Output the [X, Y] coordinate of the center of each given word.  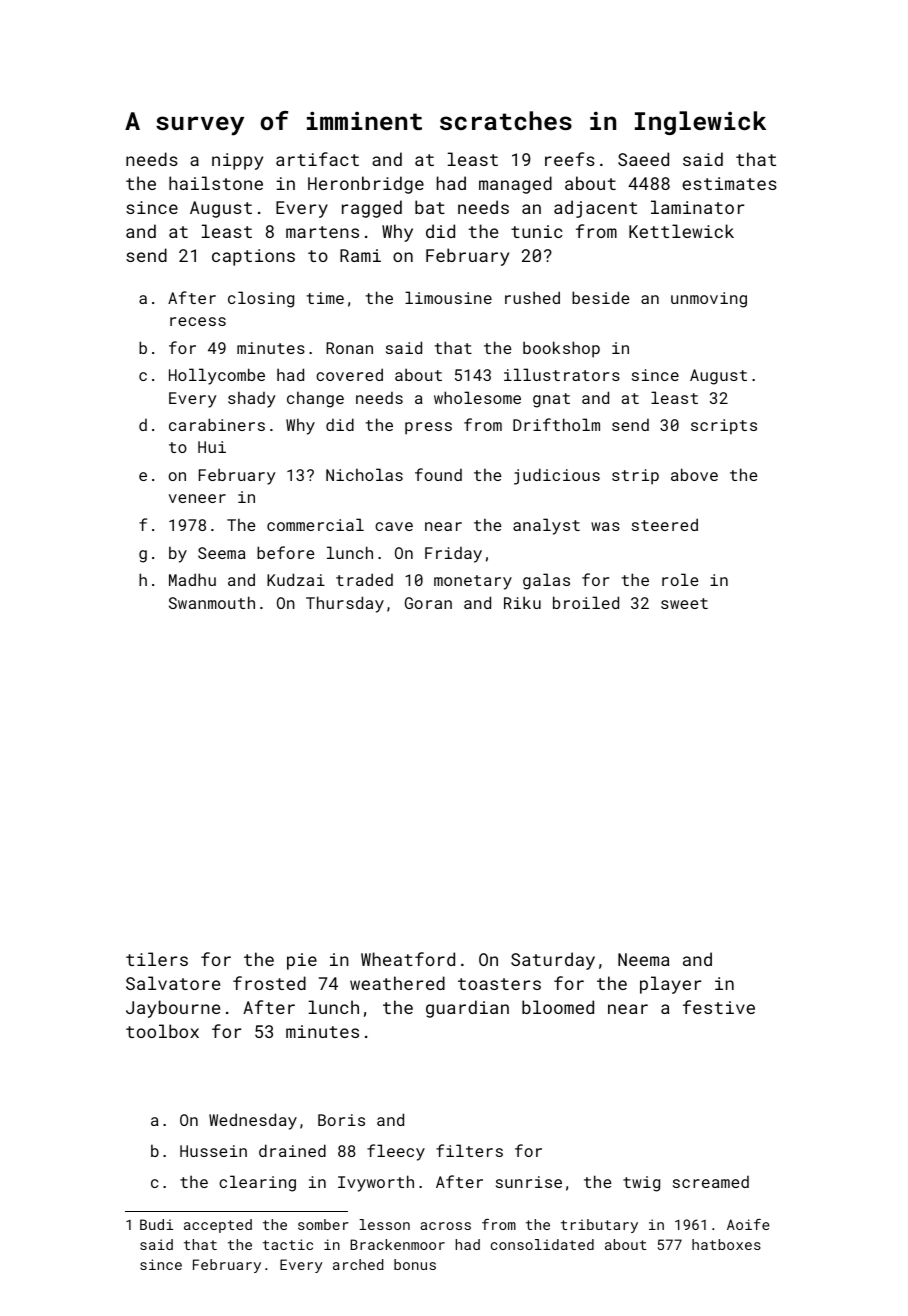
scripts [724, 427]
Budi [156, 1224]
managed [515, 185]
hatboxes [726, 1244]
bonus [415, 1264]
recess [198, 321]
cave [394, 526]
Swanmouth [212, 602]
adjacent [595, 209]
